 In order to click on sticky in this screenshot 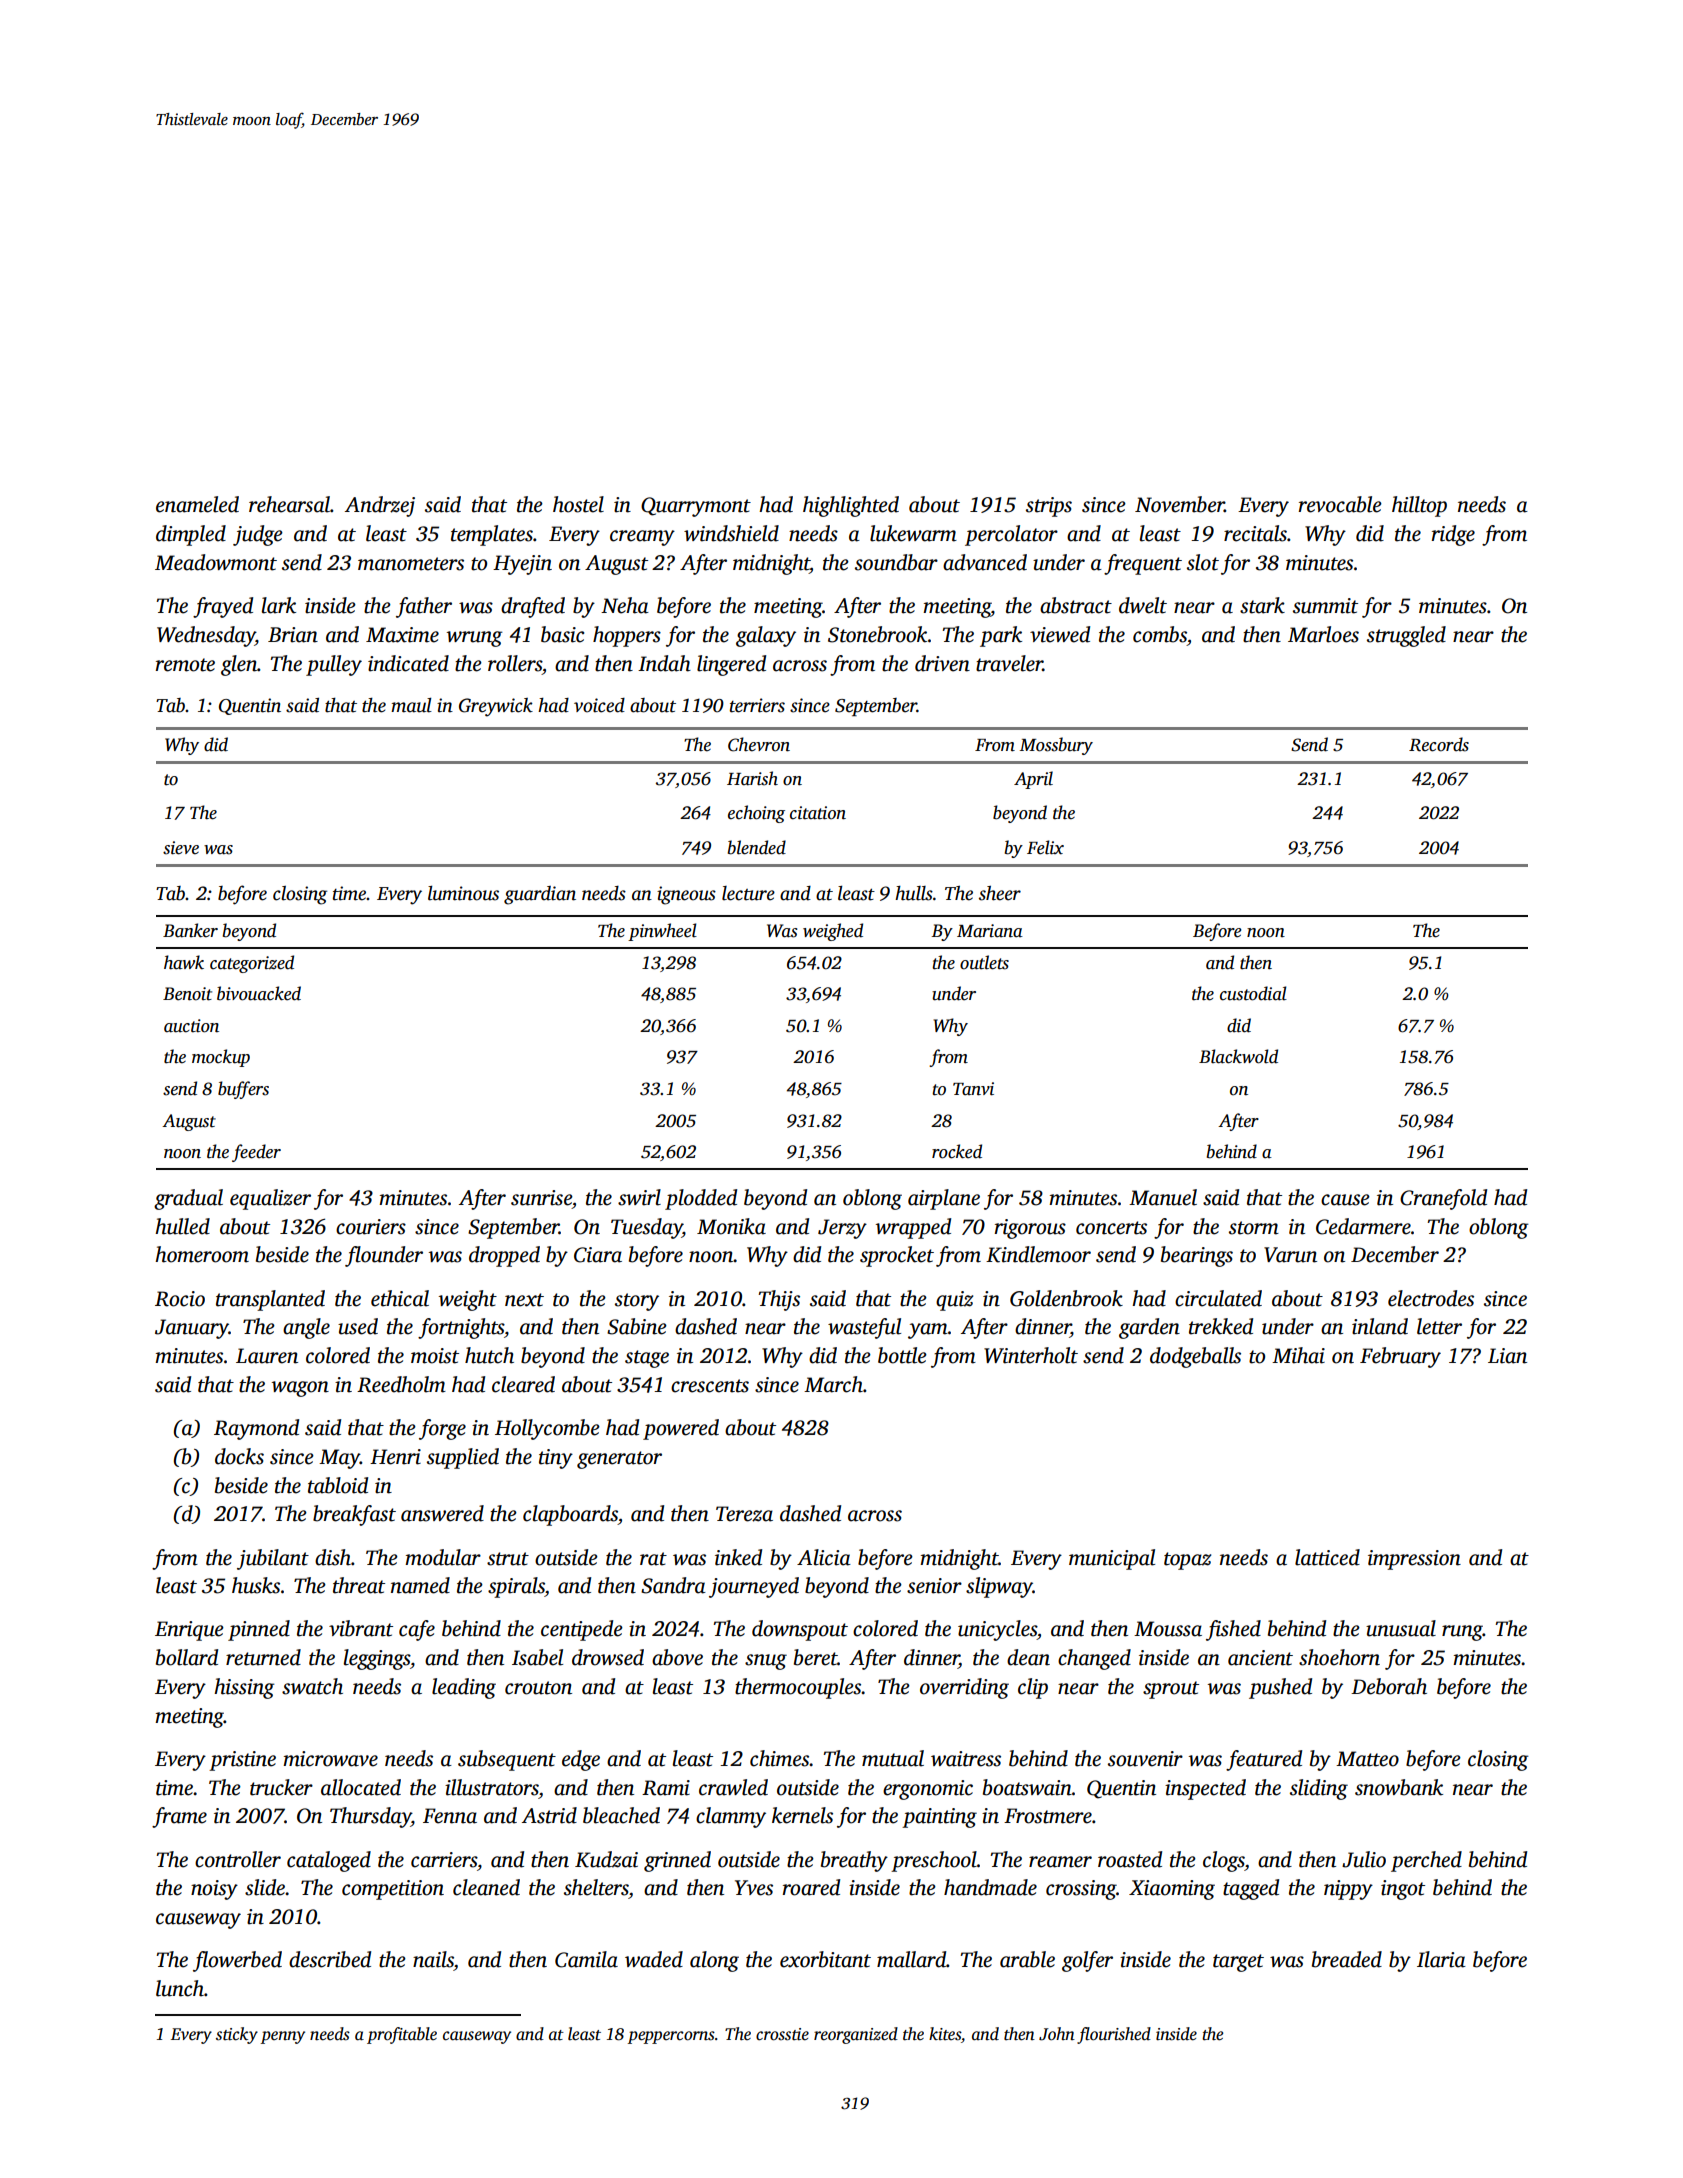, I will do `click(237, 2035)`.
